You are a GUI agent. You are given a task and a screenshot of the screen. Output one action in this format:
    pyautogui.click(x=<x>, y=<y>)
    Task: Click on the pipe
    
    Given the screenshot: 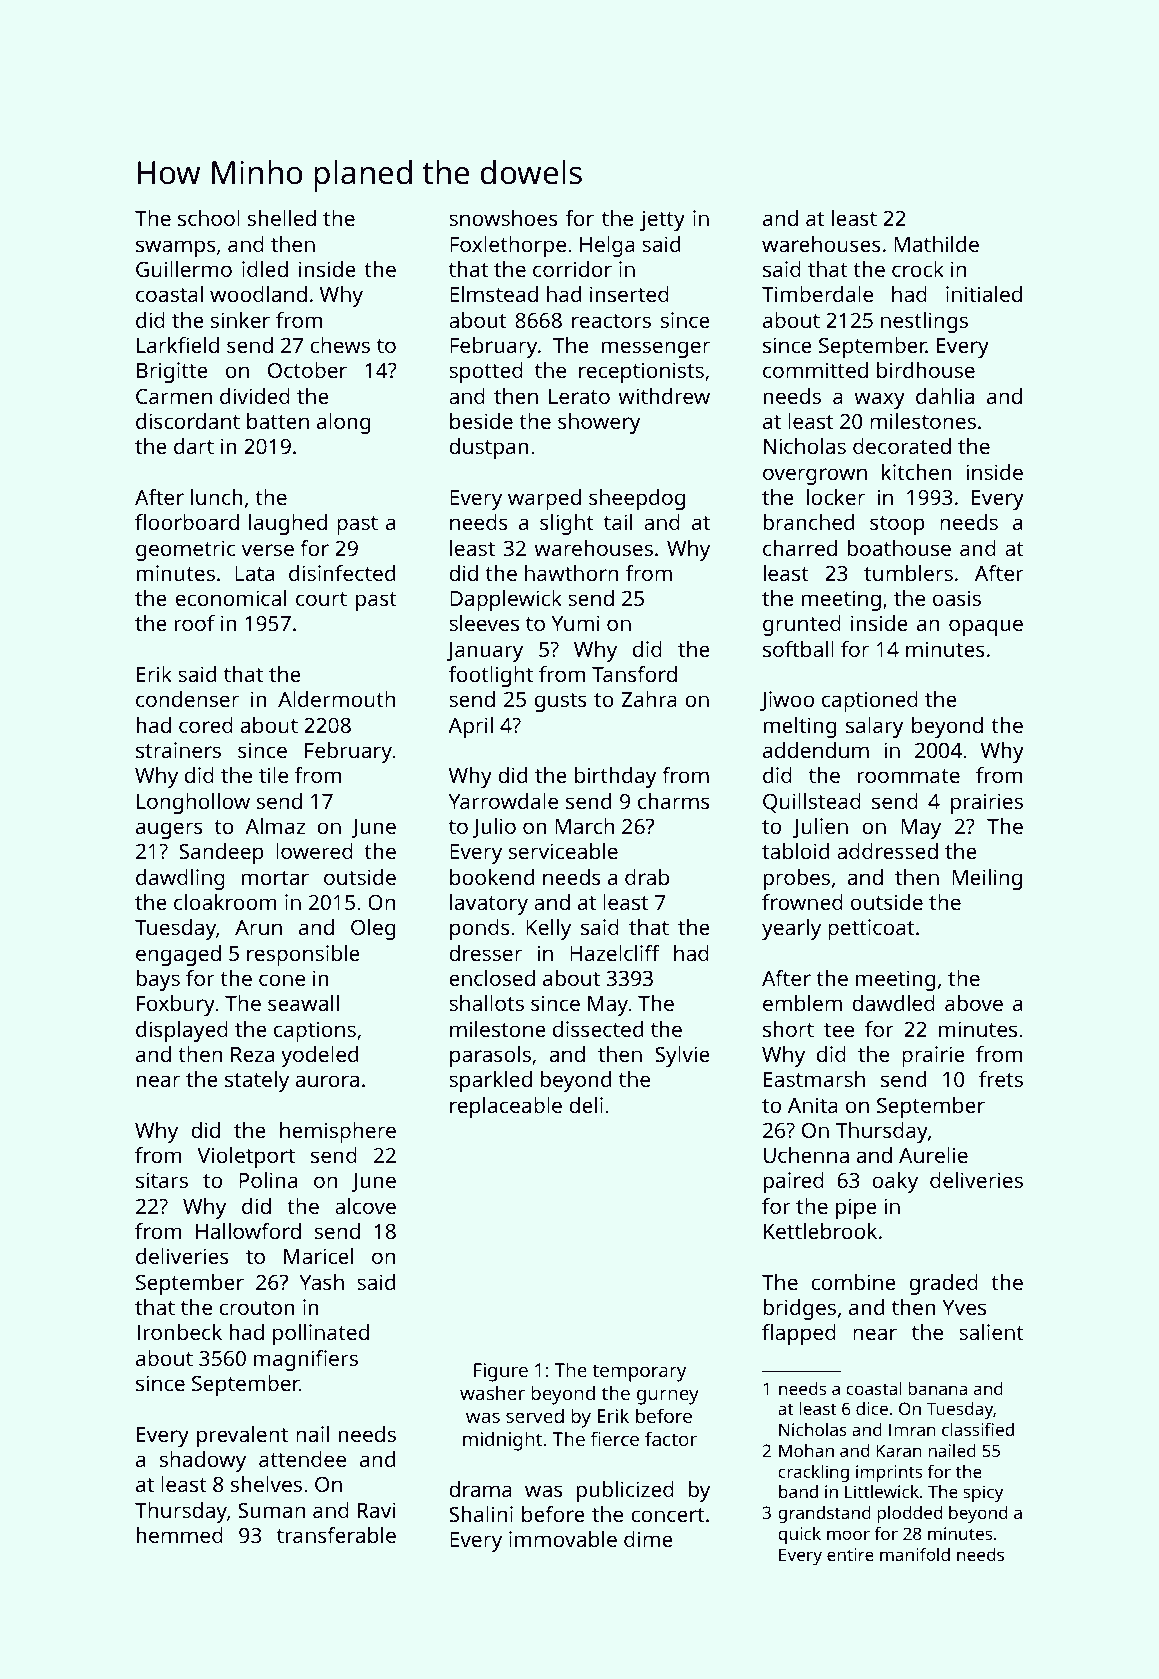 What is the action you would take?
    pyautogui.click(x=856, y=1208)
